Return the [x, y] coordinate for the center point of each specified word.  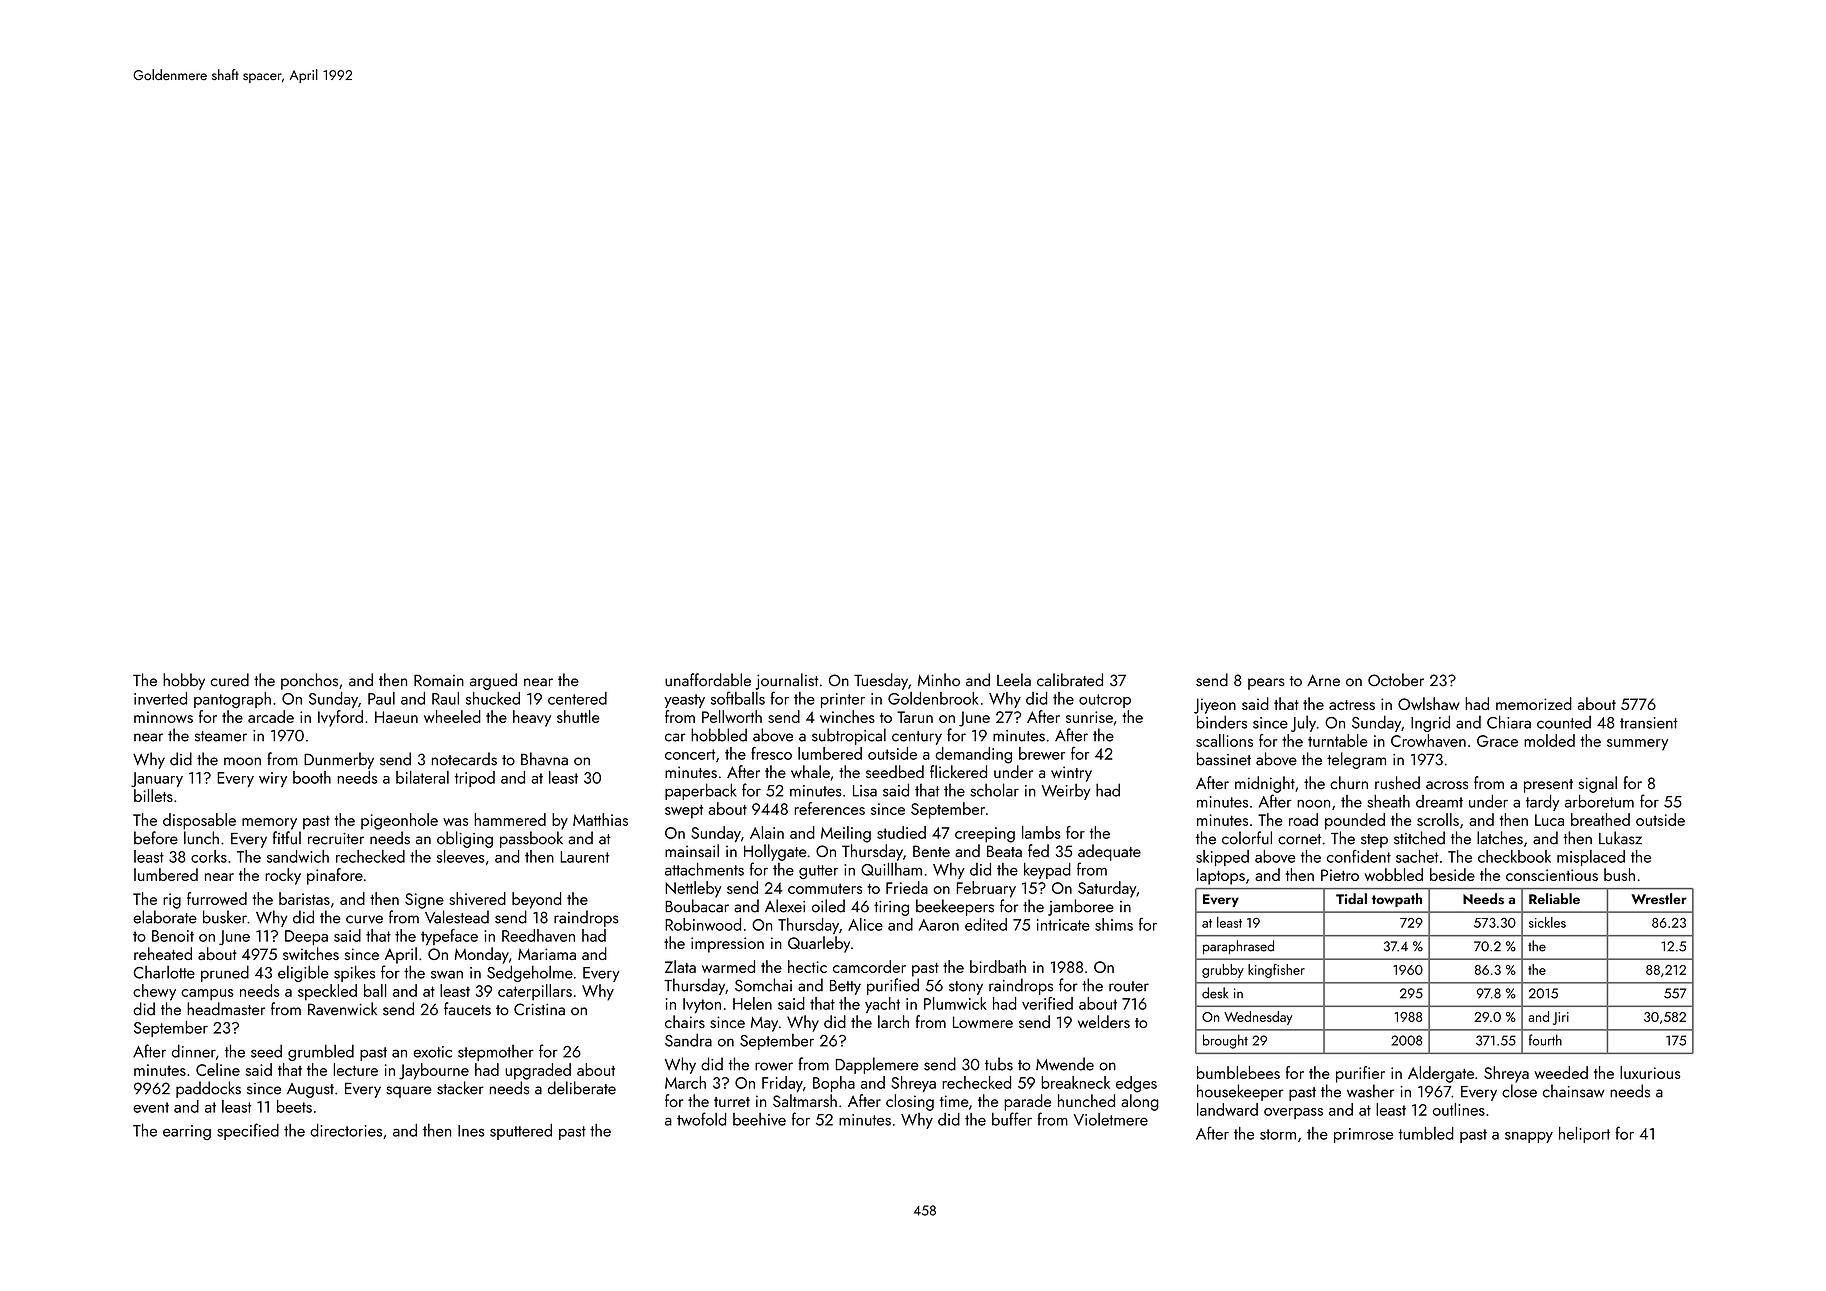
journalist [787, 681]
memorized [1534, 703]
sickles [1547, 922]
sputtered [521, 1131]
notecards [464, 759]
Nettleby [693, 889]
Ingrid [1430, 723]
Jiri [1561, 1018]
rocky [283, 876]
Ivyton [702, 1005]
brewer [1042, 753]
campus [207, 995]
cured [229, 680]
